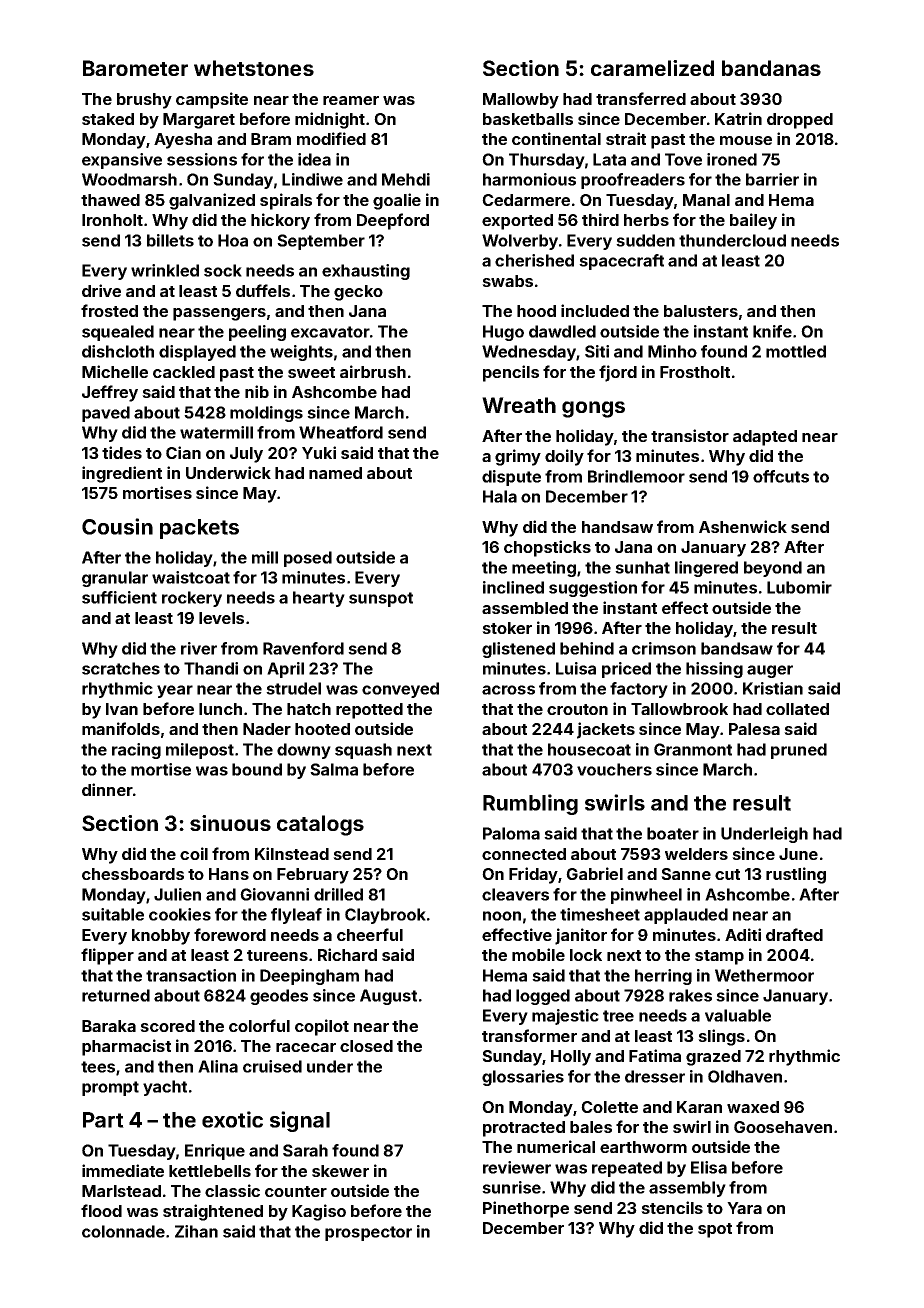 The width and height of the document is (924, 1308). Describe the element at coordinates (218, 1066) in the document. I see `Alina` at that location.
